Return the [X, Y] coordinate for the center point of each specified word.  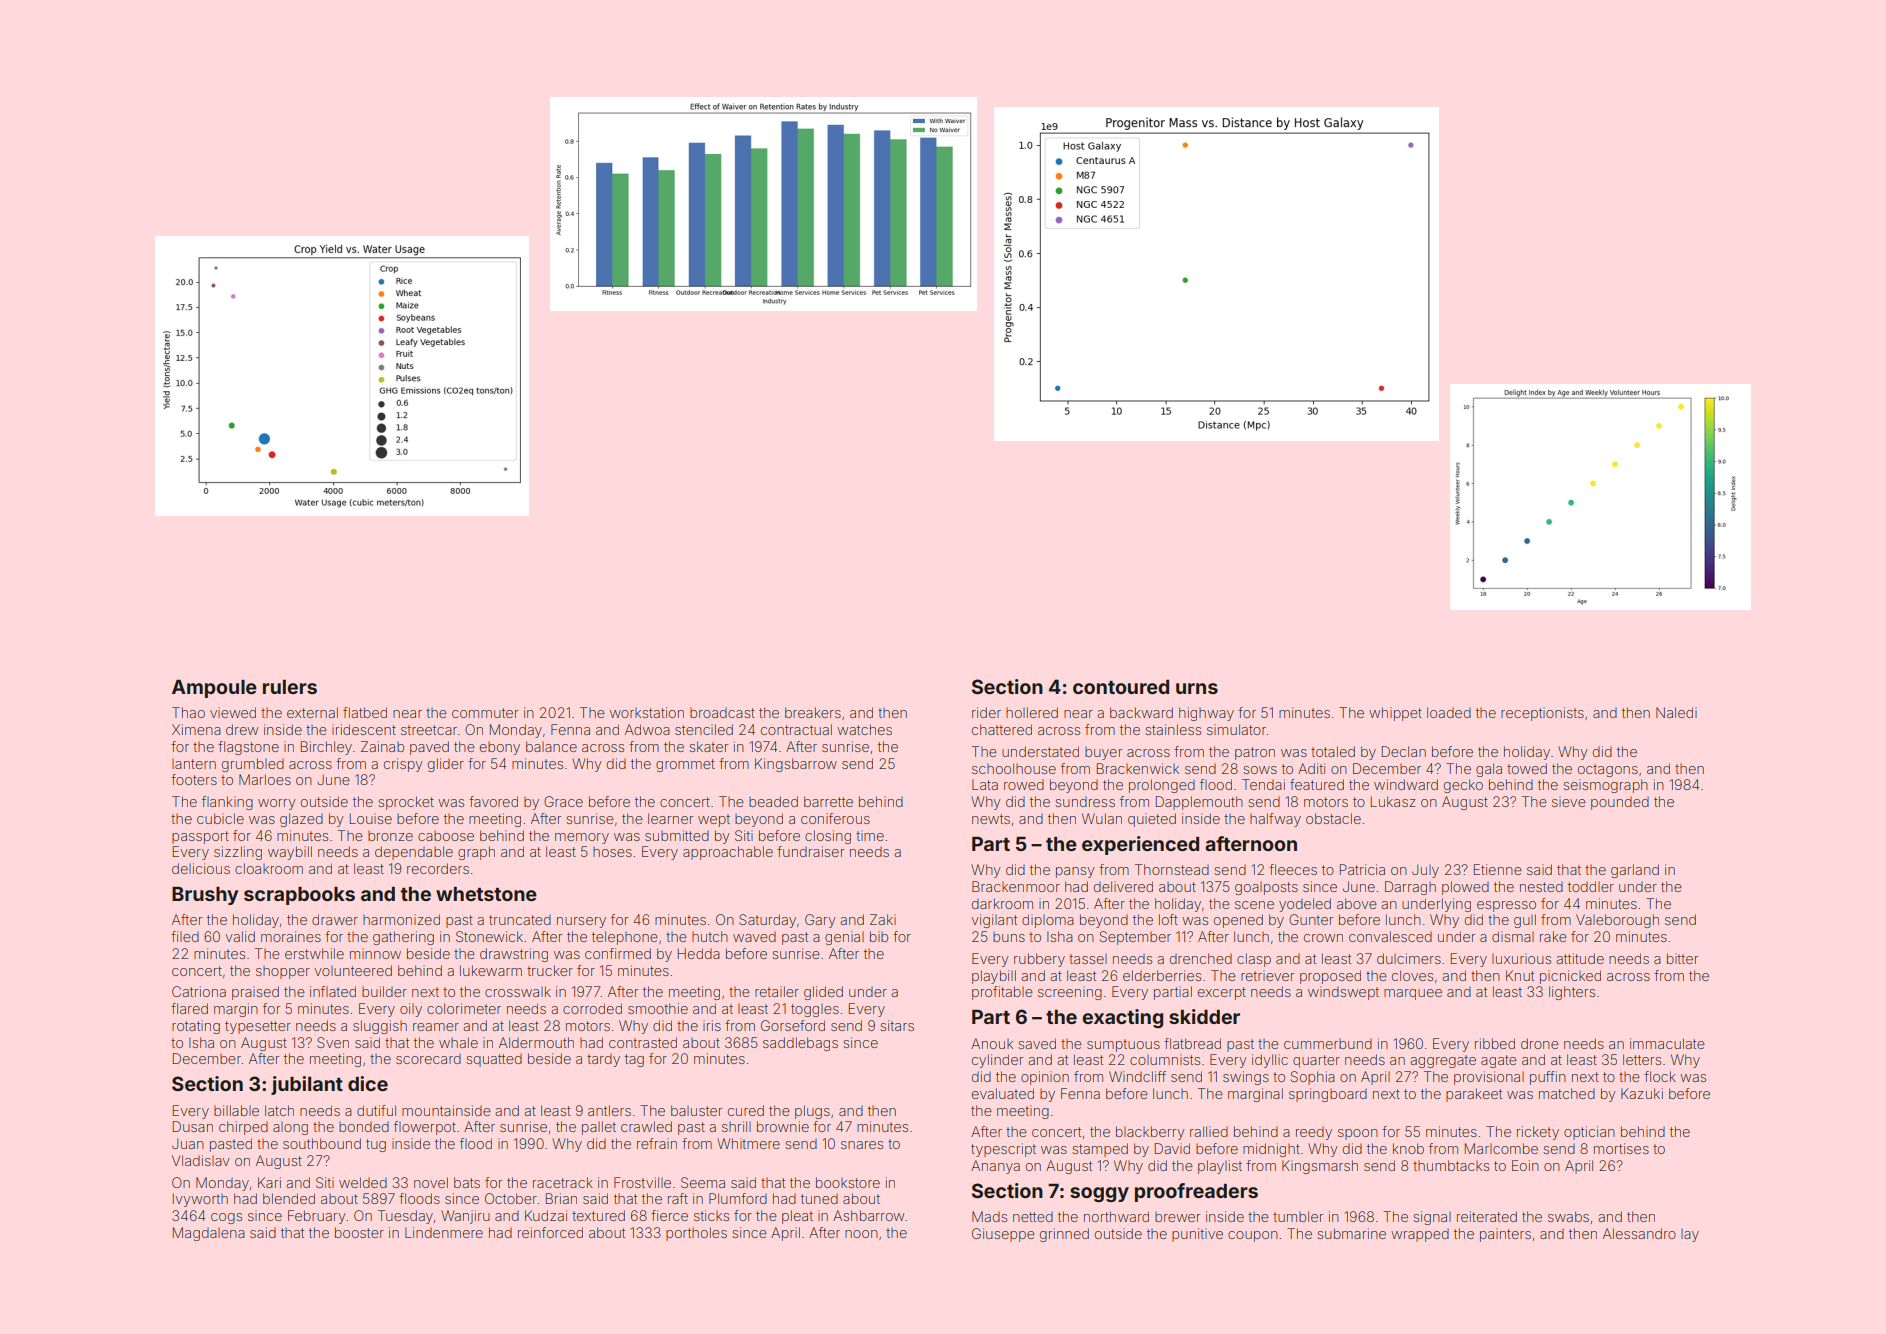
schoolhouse [1014, 768]
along [290, 1128]
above [1357, 903]
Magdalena [209, 1234]
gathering [403, 938]
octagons [1608, 770]
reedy [1314, 1133]
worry [277, 804]
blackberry [1150, 1133]
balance [551, 746]
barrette [828, 801]
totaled [1333, 751]
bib [879, 936]
